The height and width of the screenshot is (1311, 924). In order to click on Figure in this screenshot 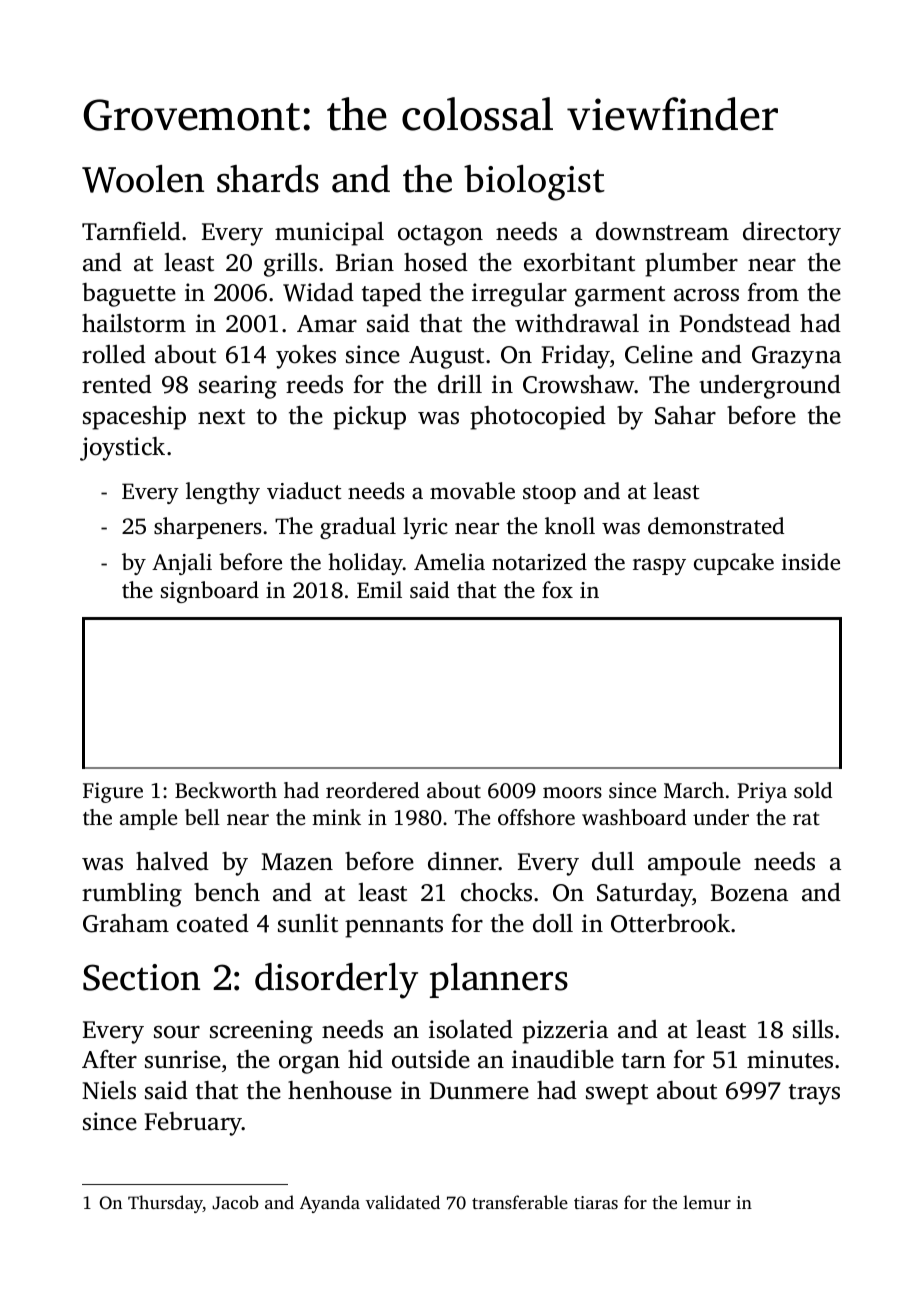, I will do `click(113, 792)`.
